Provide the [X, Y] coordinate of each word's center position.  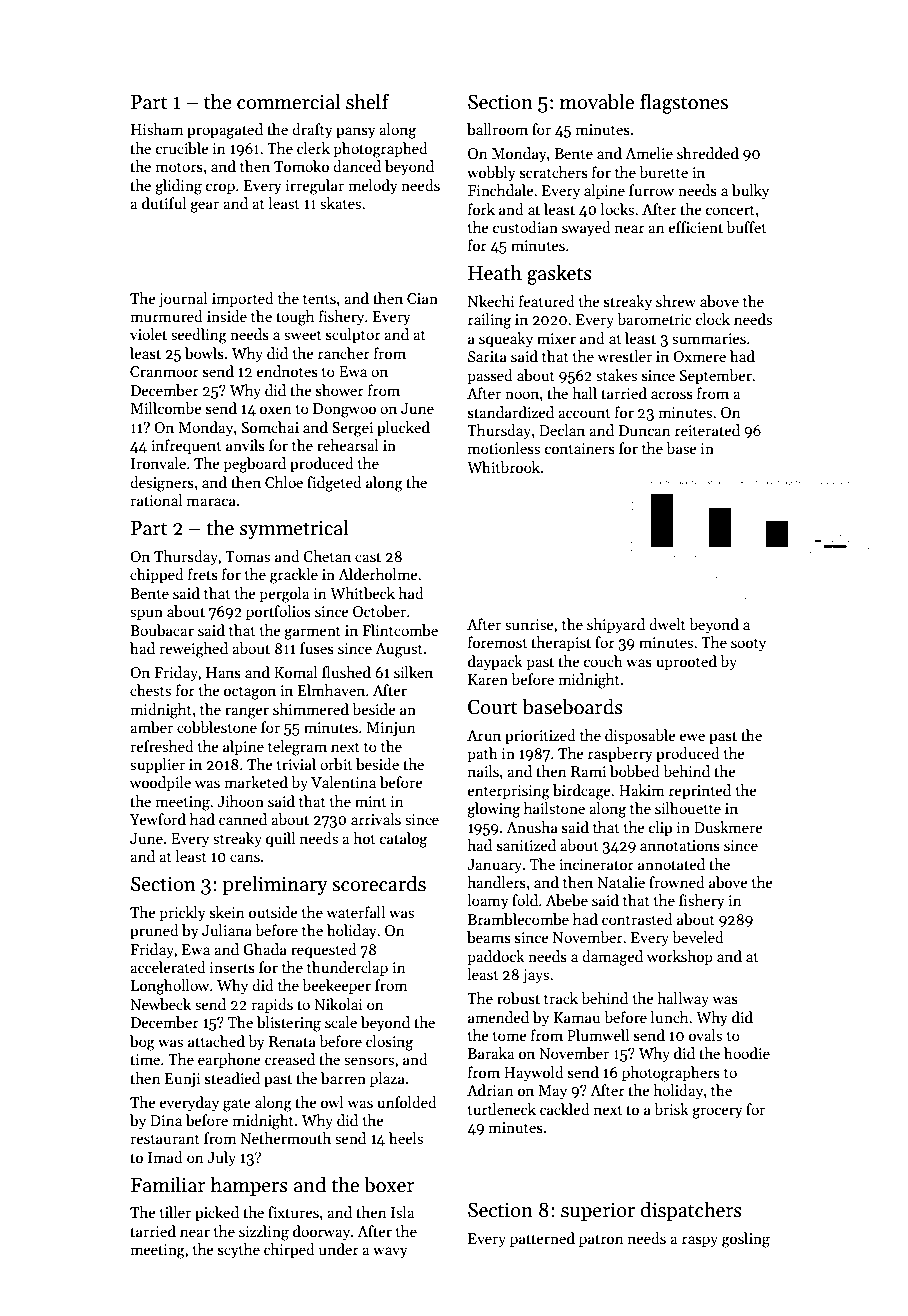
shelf [367, 101]
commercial [288, 101]
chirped [289, 1250]
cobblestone [217, 727]
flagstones [684, 103]
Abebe [567, 900]
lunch [669, 1017]
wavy [390, 1252]
